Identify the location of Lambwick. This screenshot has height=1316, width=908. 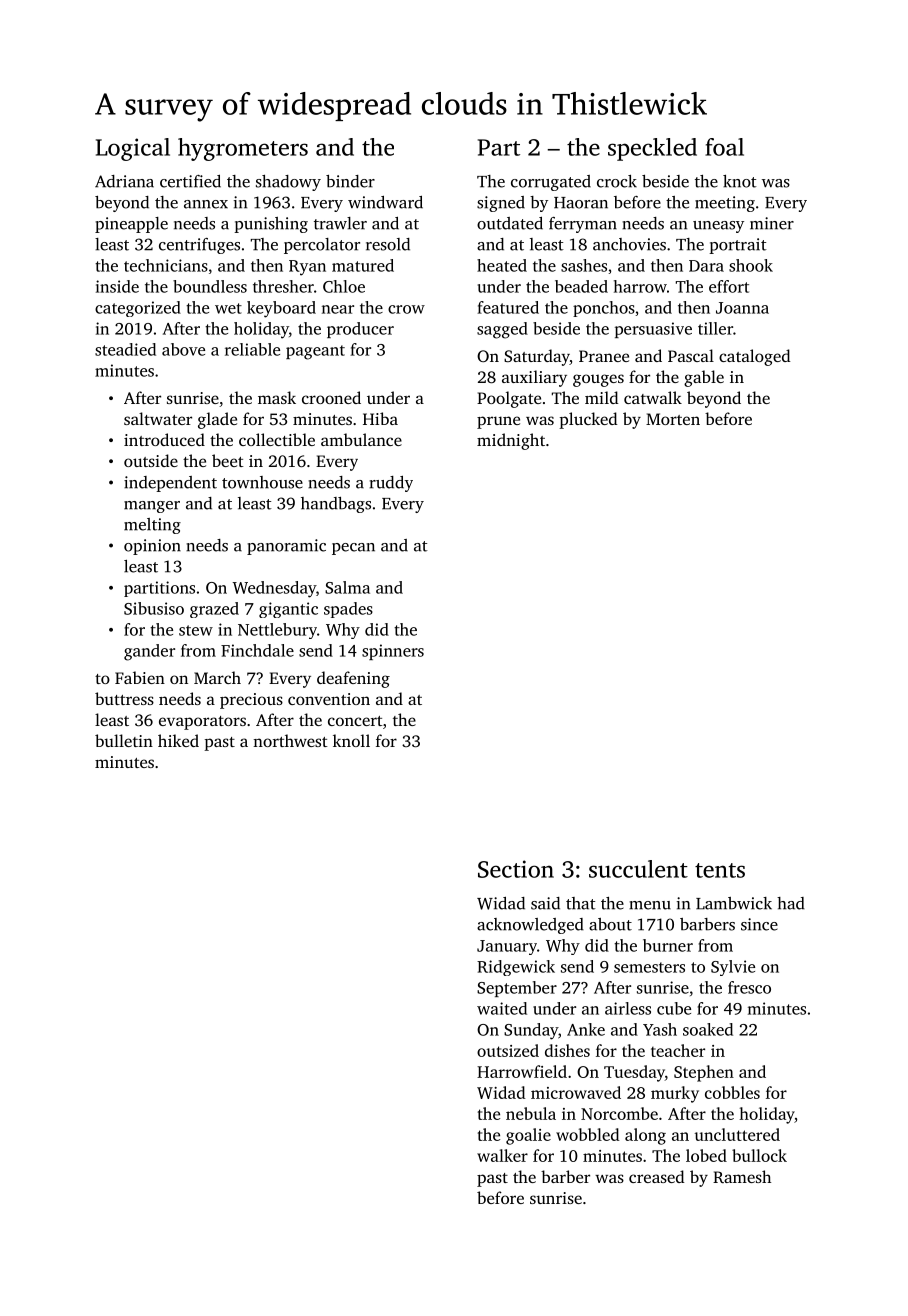
(734, 903).
